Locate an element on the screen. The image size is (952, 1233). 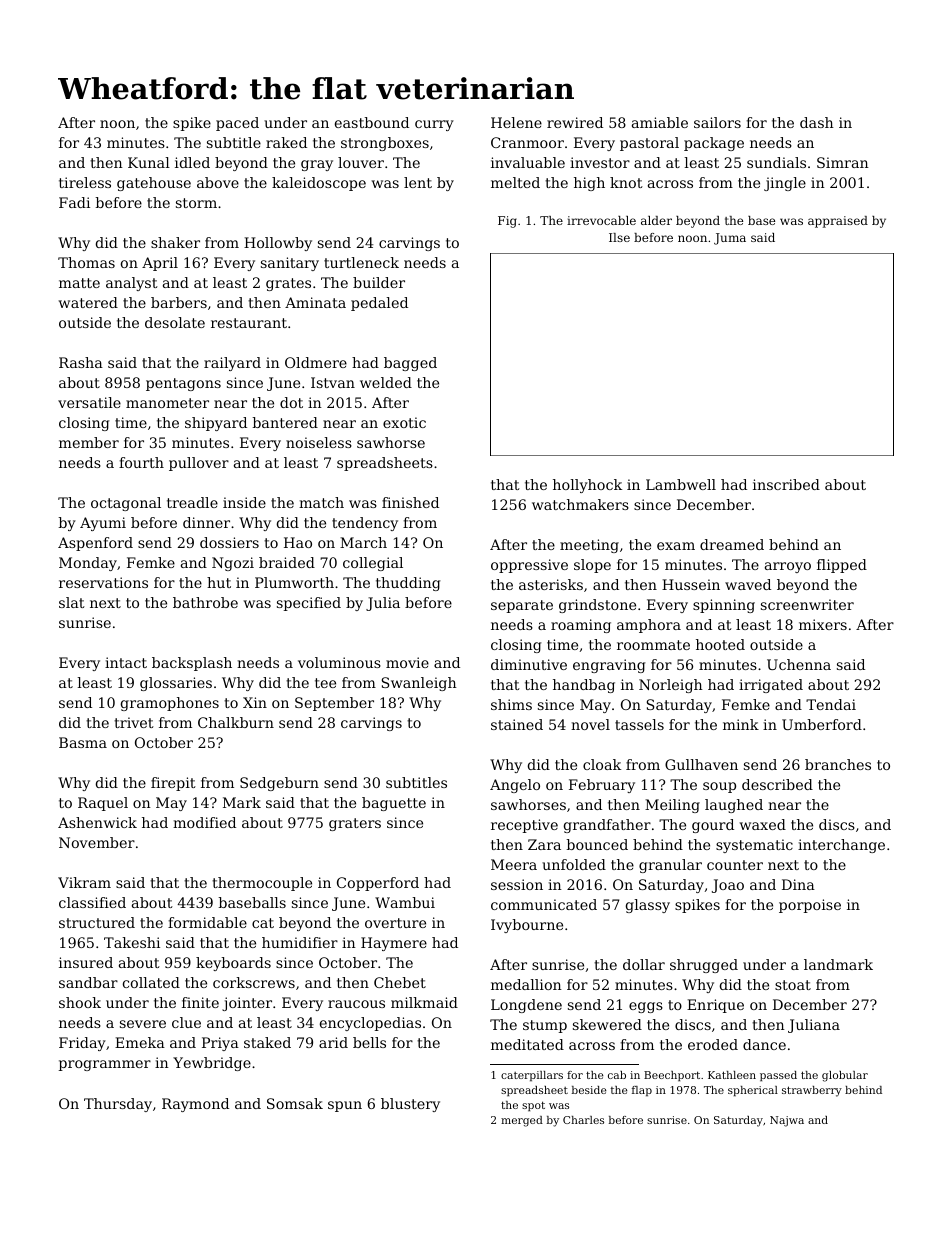
Helene is located at coordinates (516, 122).
